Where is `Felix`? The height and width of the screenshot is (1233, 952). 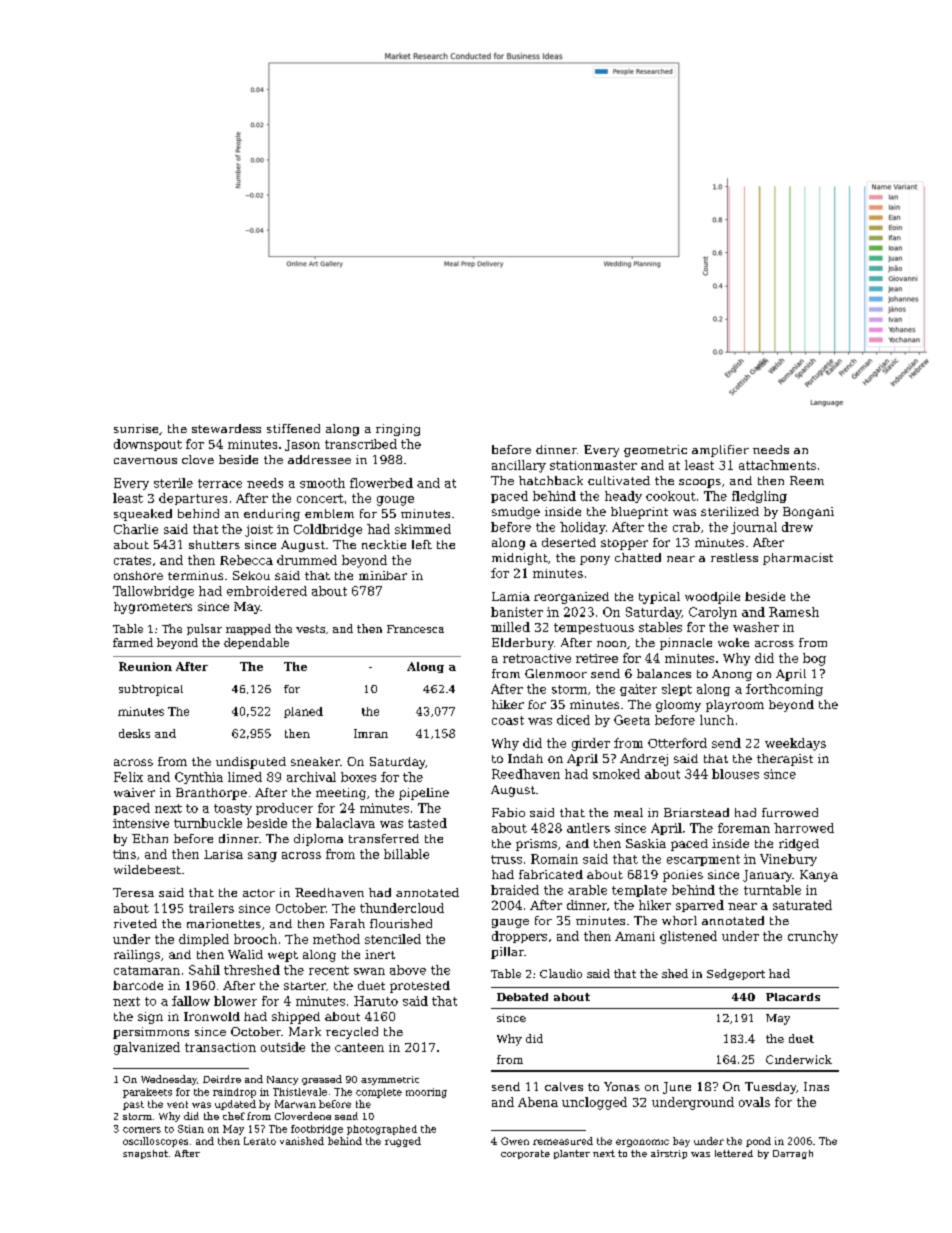
Felix is located at coordinates (128, 777).
